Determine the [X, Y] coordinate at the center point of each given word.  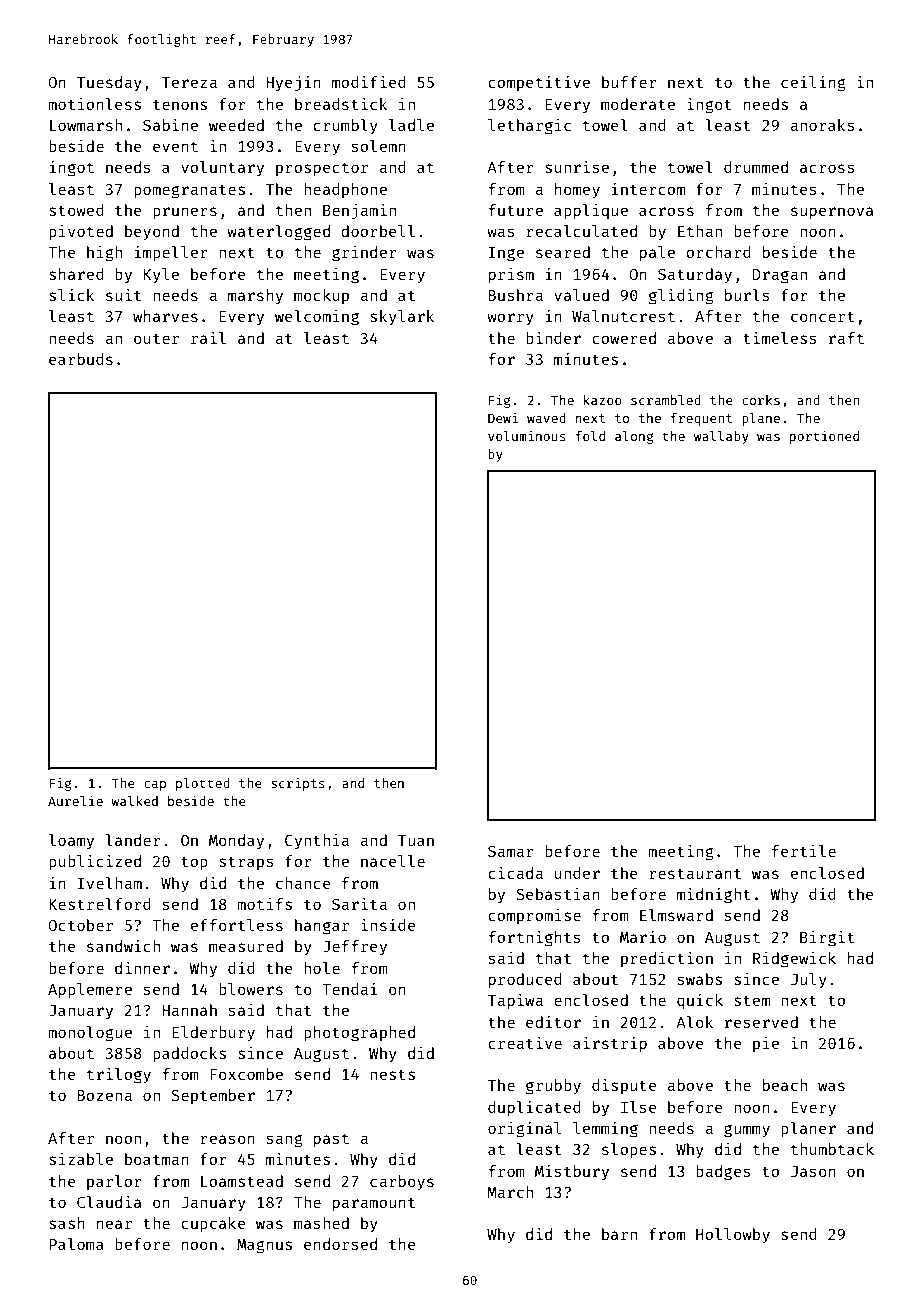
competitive [539, 83]
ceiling [813, 84]
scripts [298, 784]
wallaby [721, 437]
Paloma [76, 1244]
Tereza [189, 82]
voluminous [527, 436]
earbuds [81, 359]
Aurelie [75, 800]
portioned [824, 437]
